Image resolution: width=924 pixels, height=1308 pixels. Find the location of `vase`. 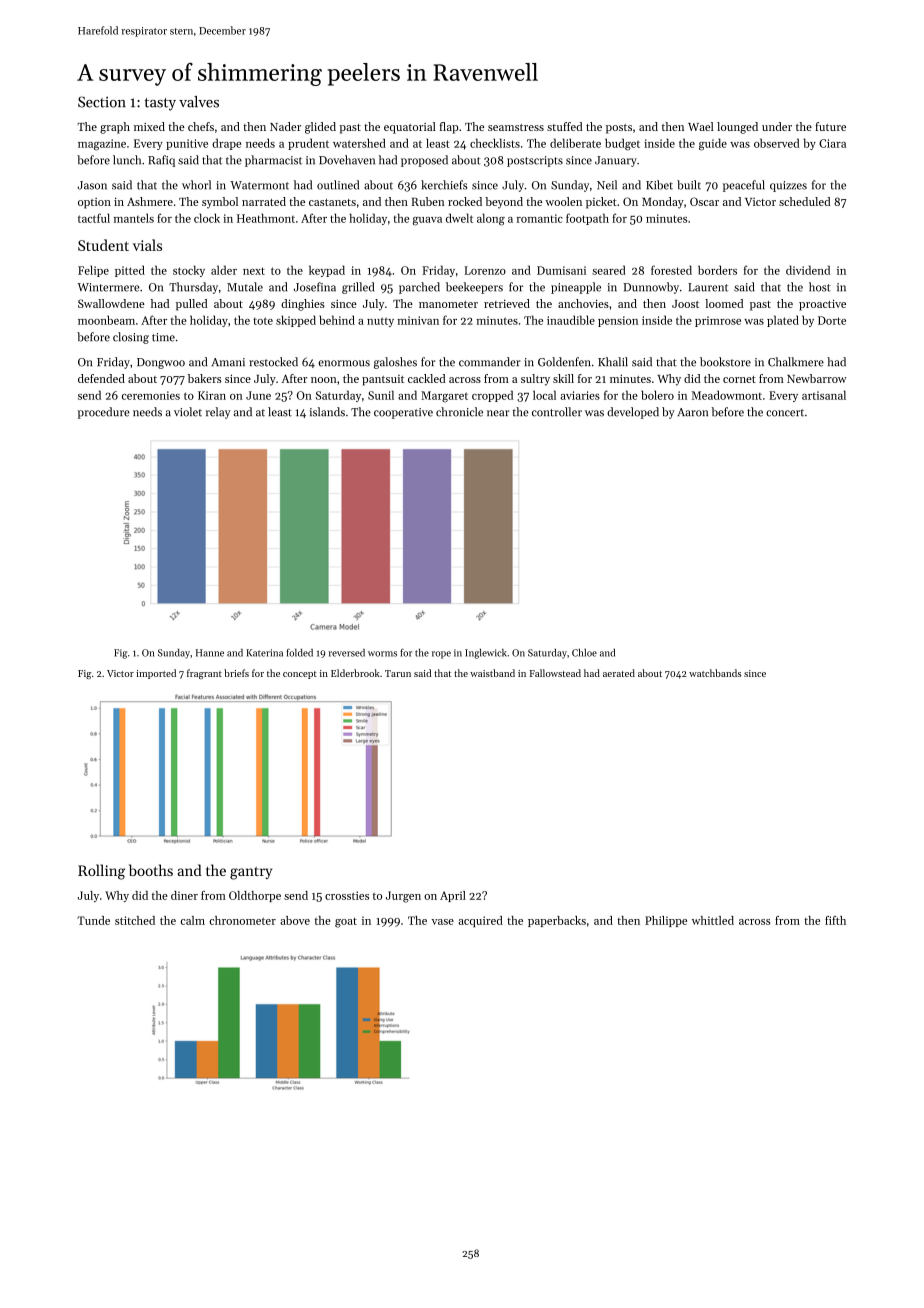

vase is located at coordinates (442, 922).
